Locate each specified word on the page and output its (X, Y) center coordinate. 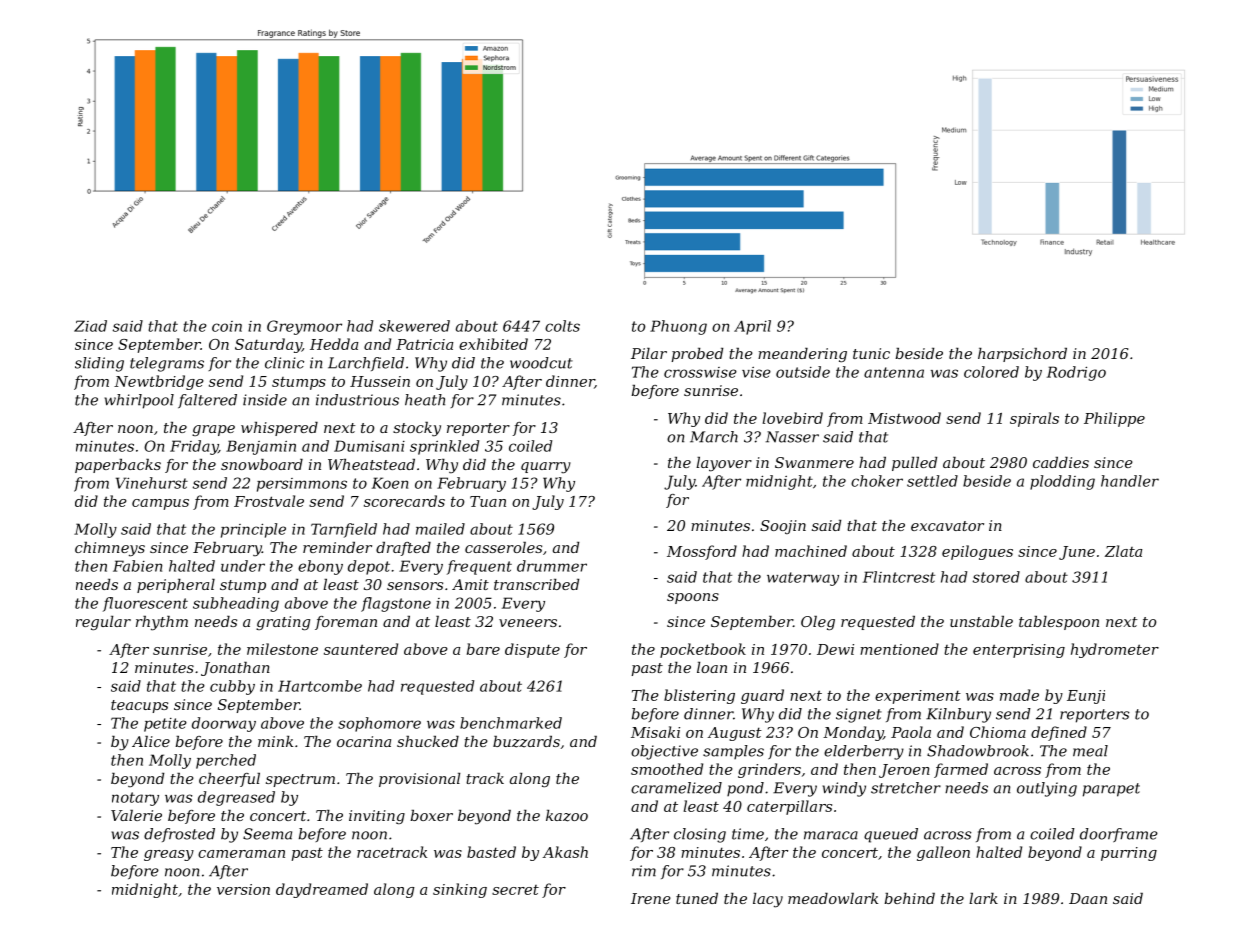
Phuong (678, 327)
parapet (1111, 790)
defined (1059, 733)
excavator (947, 526)
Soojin (783, 527)
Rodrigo (1076, 373)
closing (700, 835)
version (243, 889)
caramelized (676, 788)
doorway (224, 724)
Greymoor (304, 327)
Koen (390, 483)
